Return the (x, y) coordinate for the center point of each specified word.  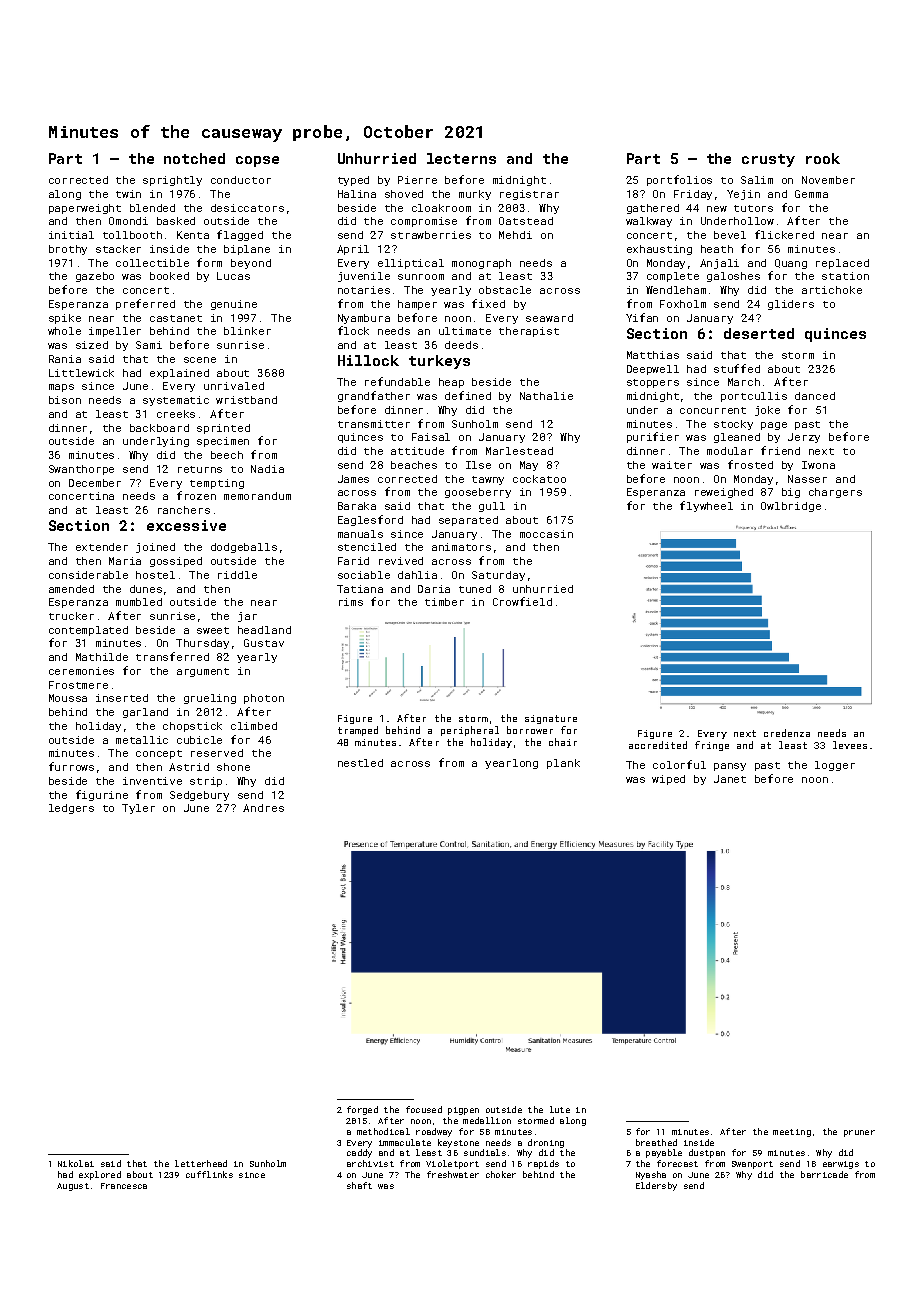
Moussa (68, 698)
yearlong (511, 764)
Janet (730, 779)
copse (257, 161)
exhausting (659, 250)
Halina (357, 194)
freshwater (453, 1174)
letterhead (201, 1163)
